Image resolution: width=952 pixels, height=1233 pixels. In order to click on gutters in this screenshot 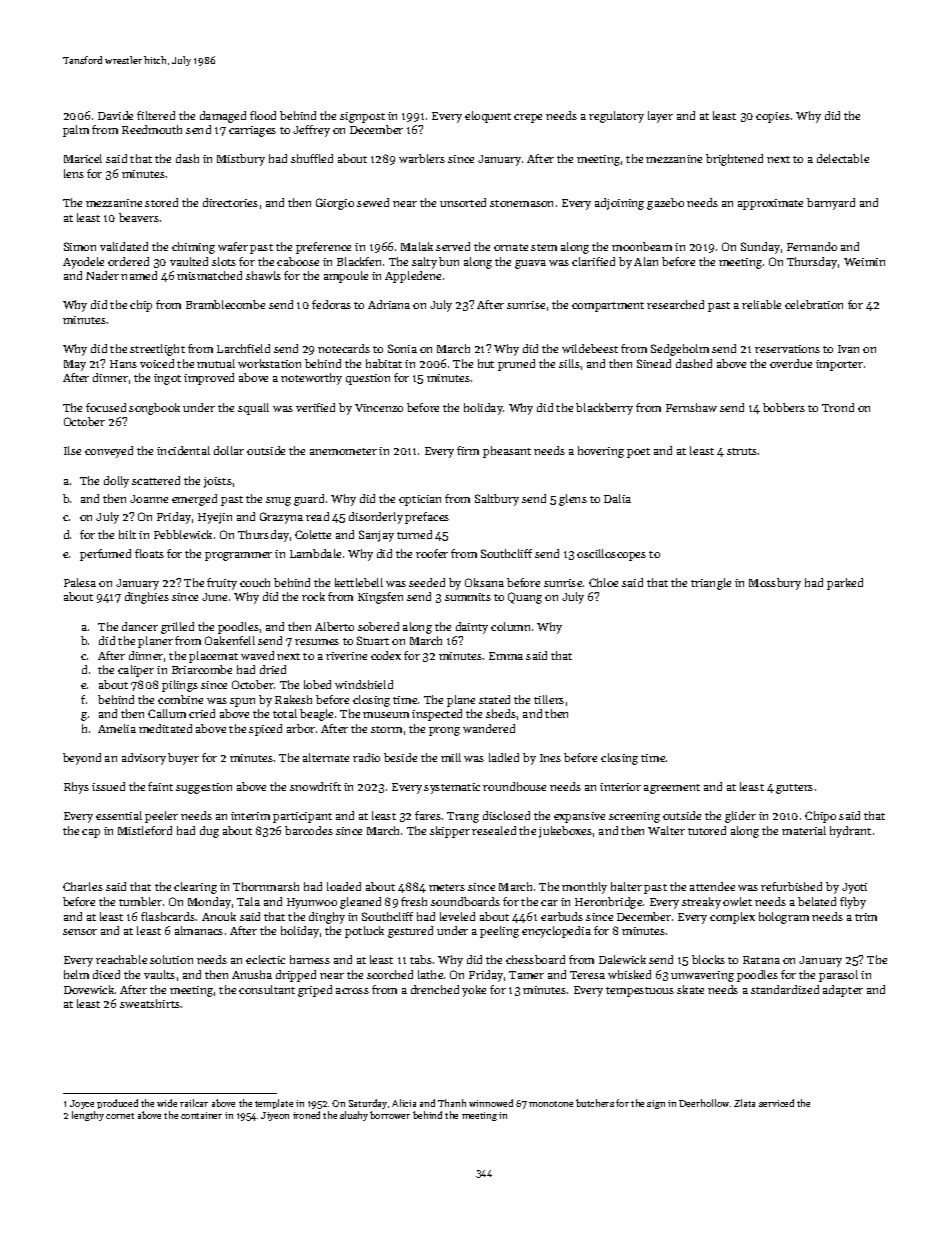, I will do `click(794, 789)`.
